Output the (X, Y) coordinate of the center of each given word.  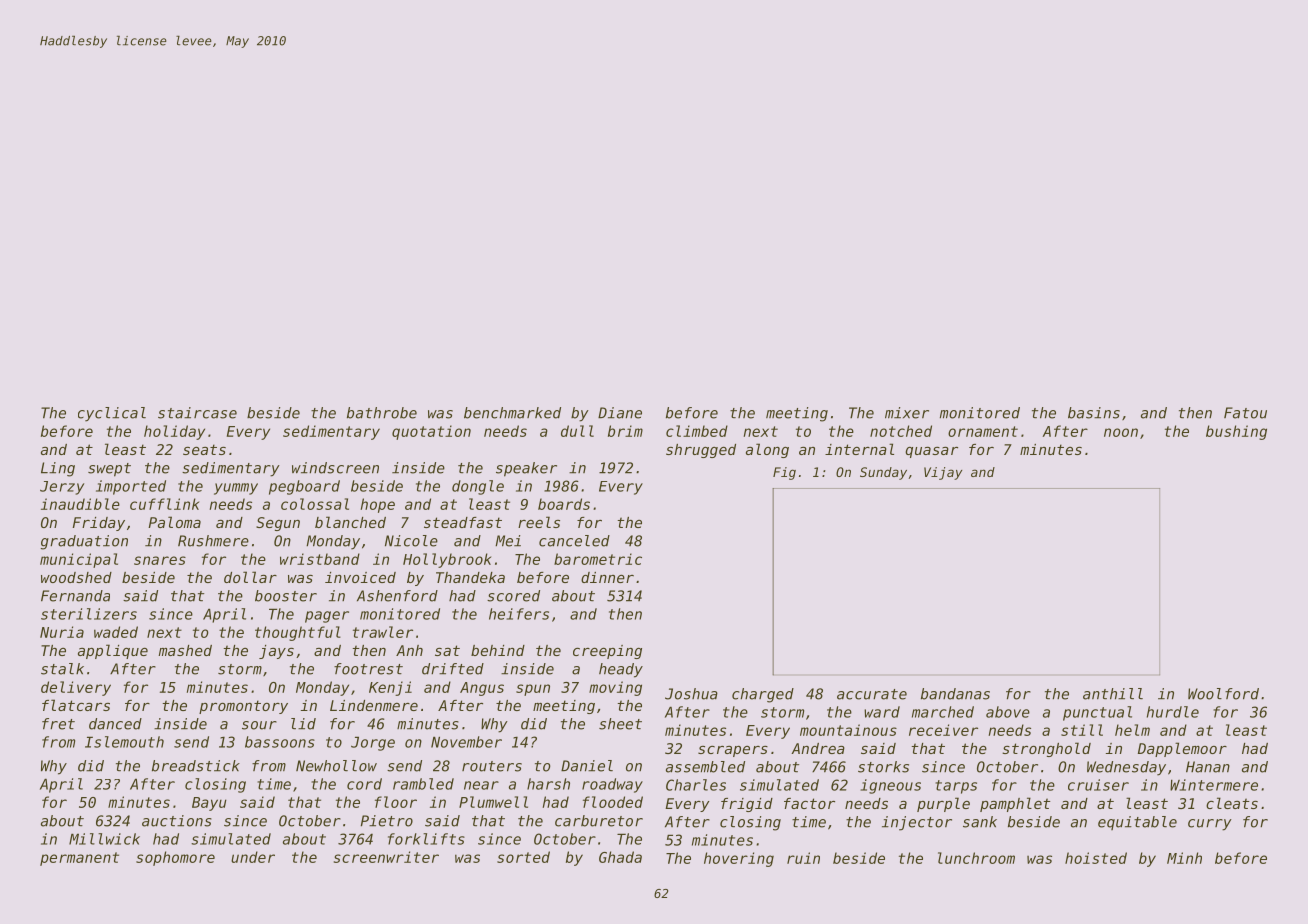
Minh (1184, 858)
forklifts (426, 839)
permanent (79, 859)
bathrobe (382, 413)
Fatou (1245, 413)
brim (625, 431)
